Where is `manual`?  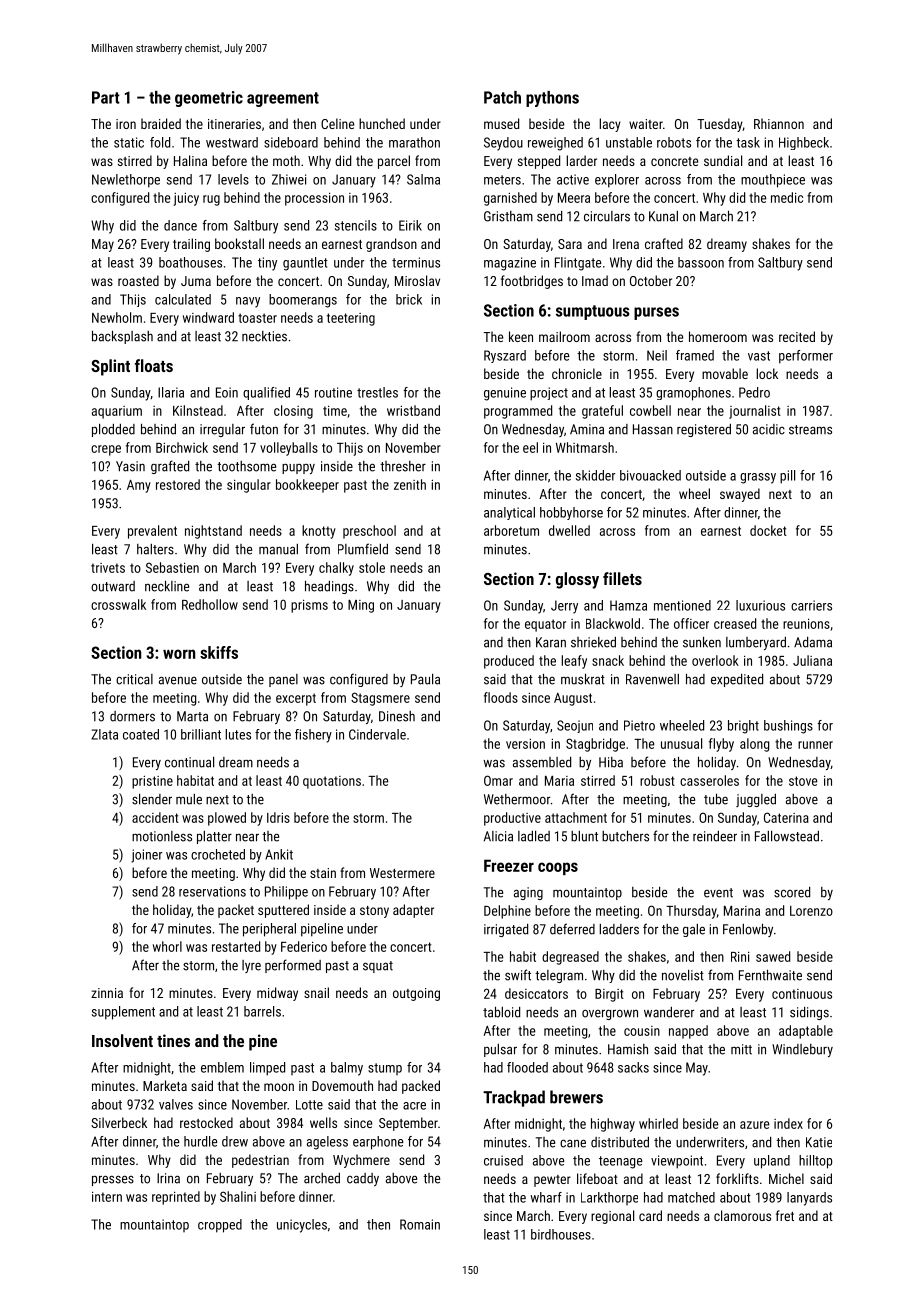 manual is located at coordinates (278, 549).
